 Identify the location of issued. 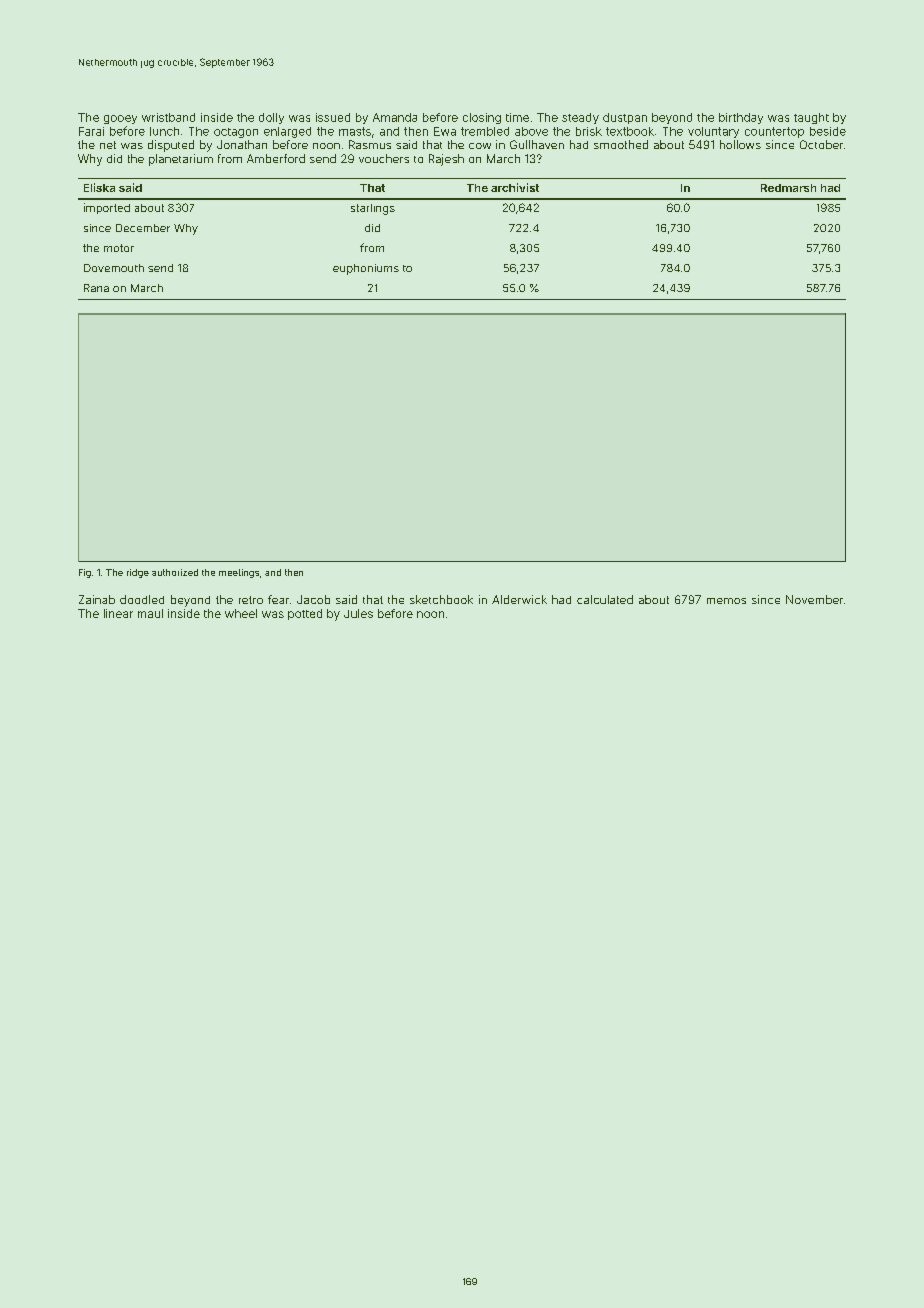
(333, 117).
